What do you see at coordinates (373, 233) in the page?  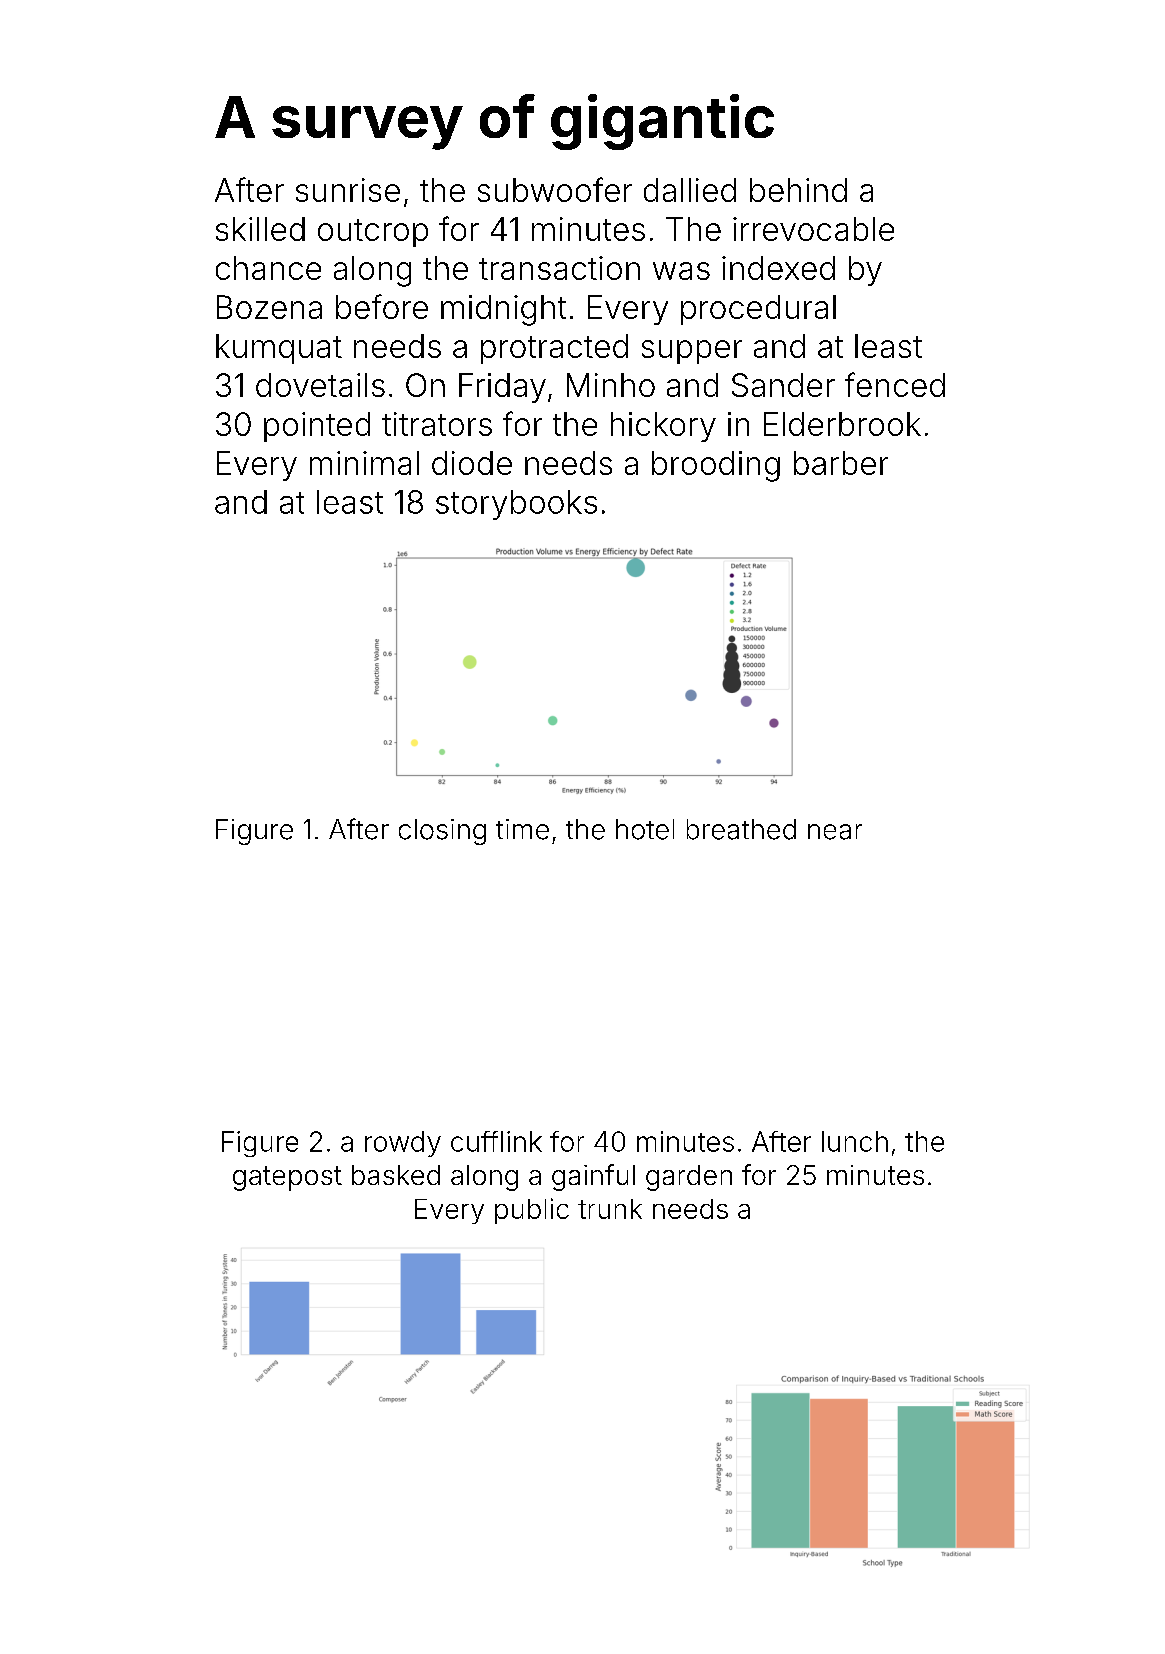 I see `outcrop` at bounding box center [373, 233].
